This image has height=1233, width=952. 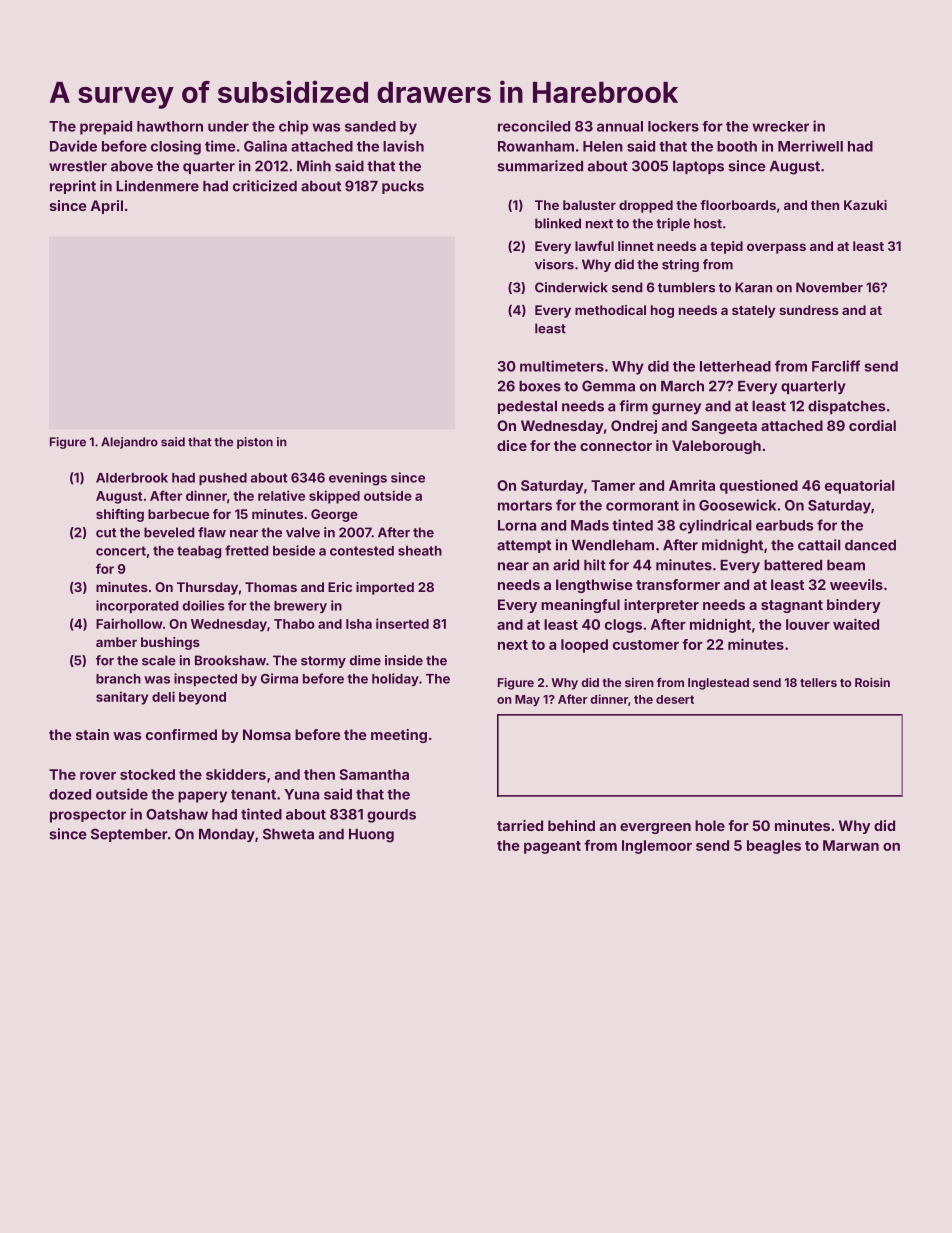 I want to click on April, so click(x=107, y=207).
